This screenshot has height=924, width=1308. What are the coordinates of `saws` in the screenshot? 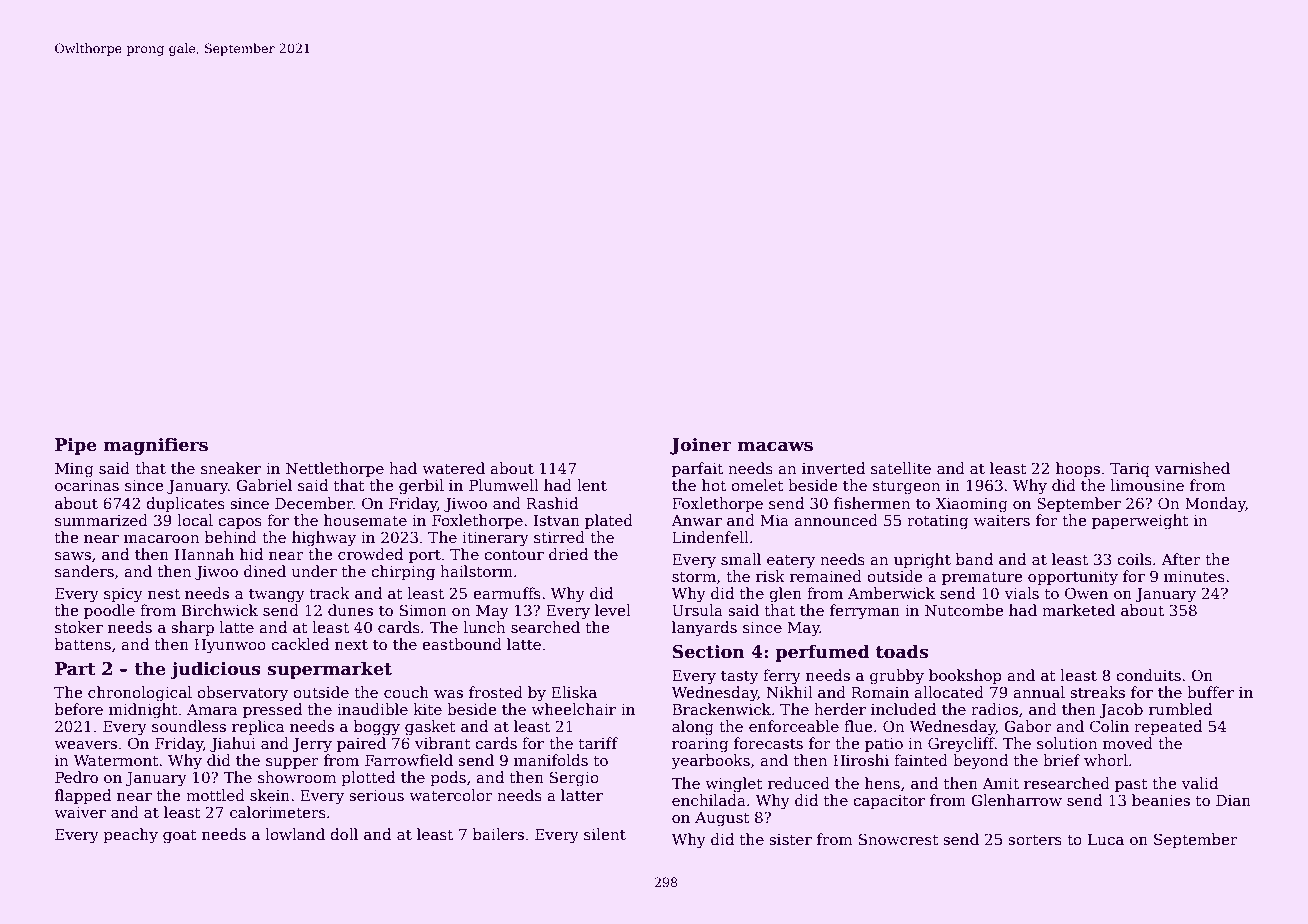 It's located at (73, 556).
